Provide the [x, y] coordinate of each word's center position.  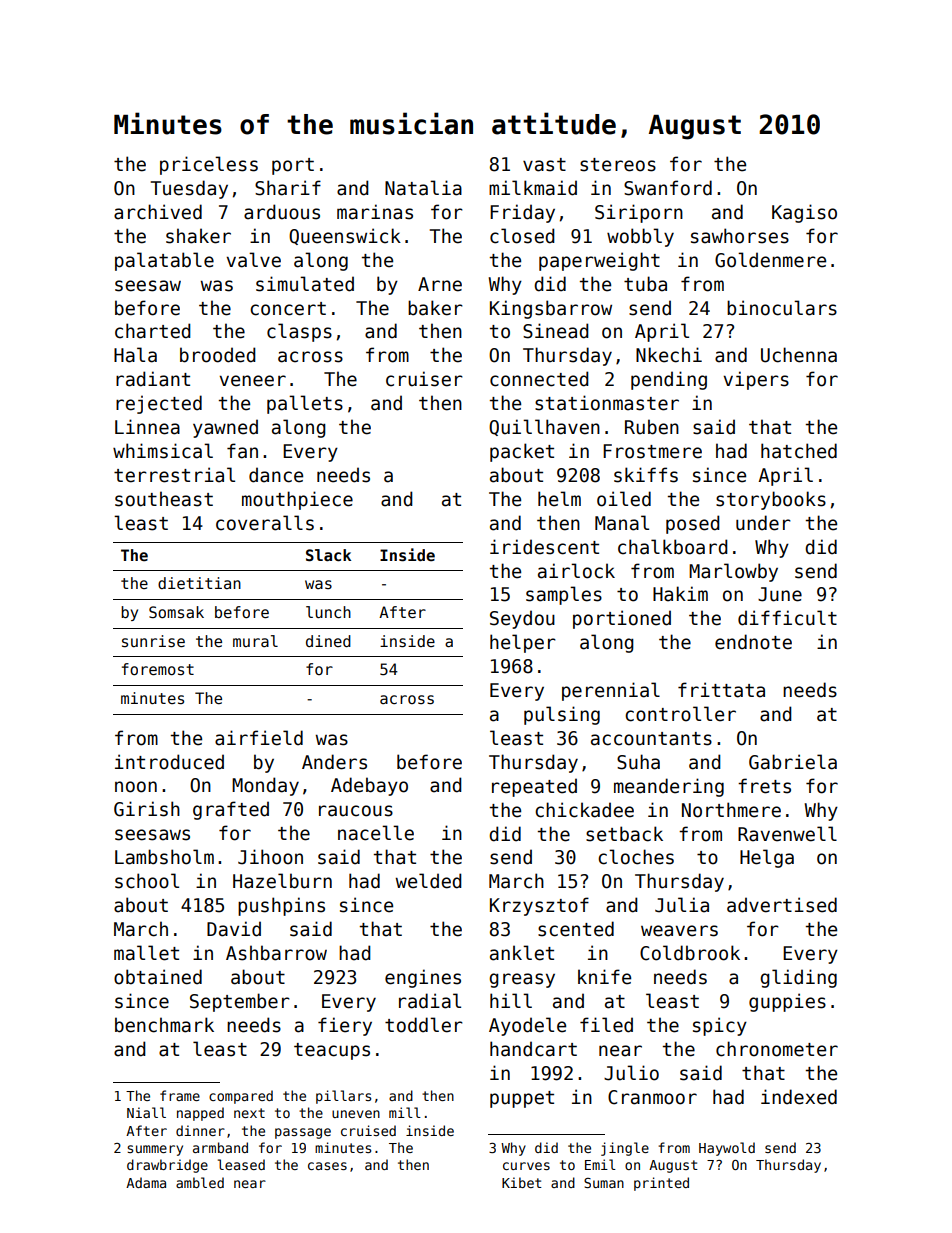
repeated [534, 787]
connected [539, 379]
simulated [305, 284]
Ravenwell [787, 834]
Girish [147, 809]
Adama [146, 1182]
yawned [225, 428]
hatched [799, 451]
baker [435, 308]
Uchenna [799, 355]
